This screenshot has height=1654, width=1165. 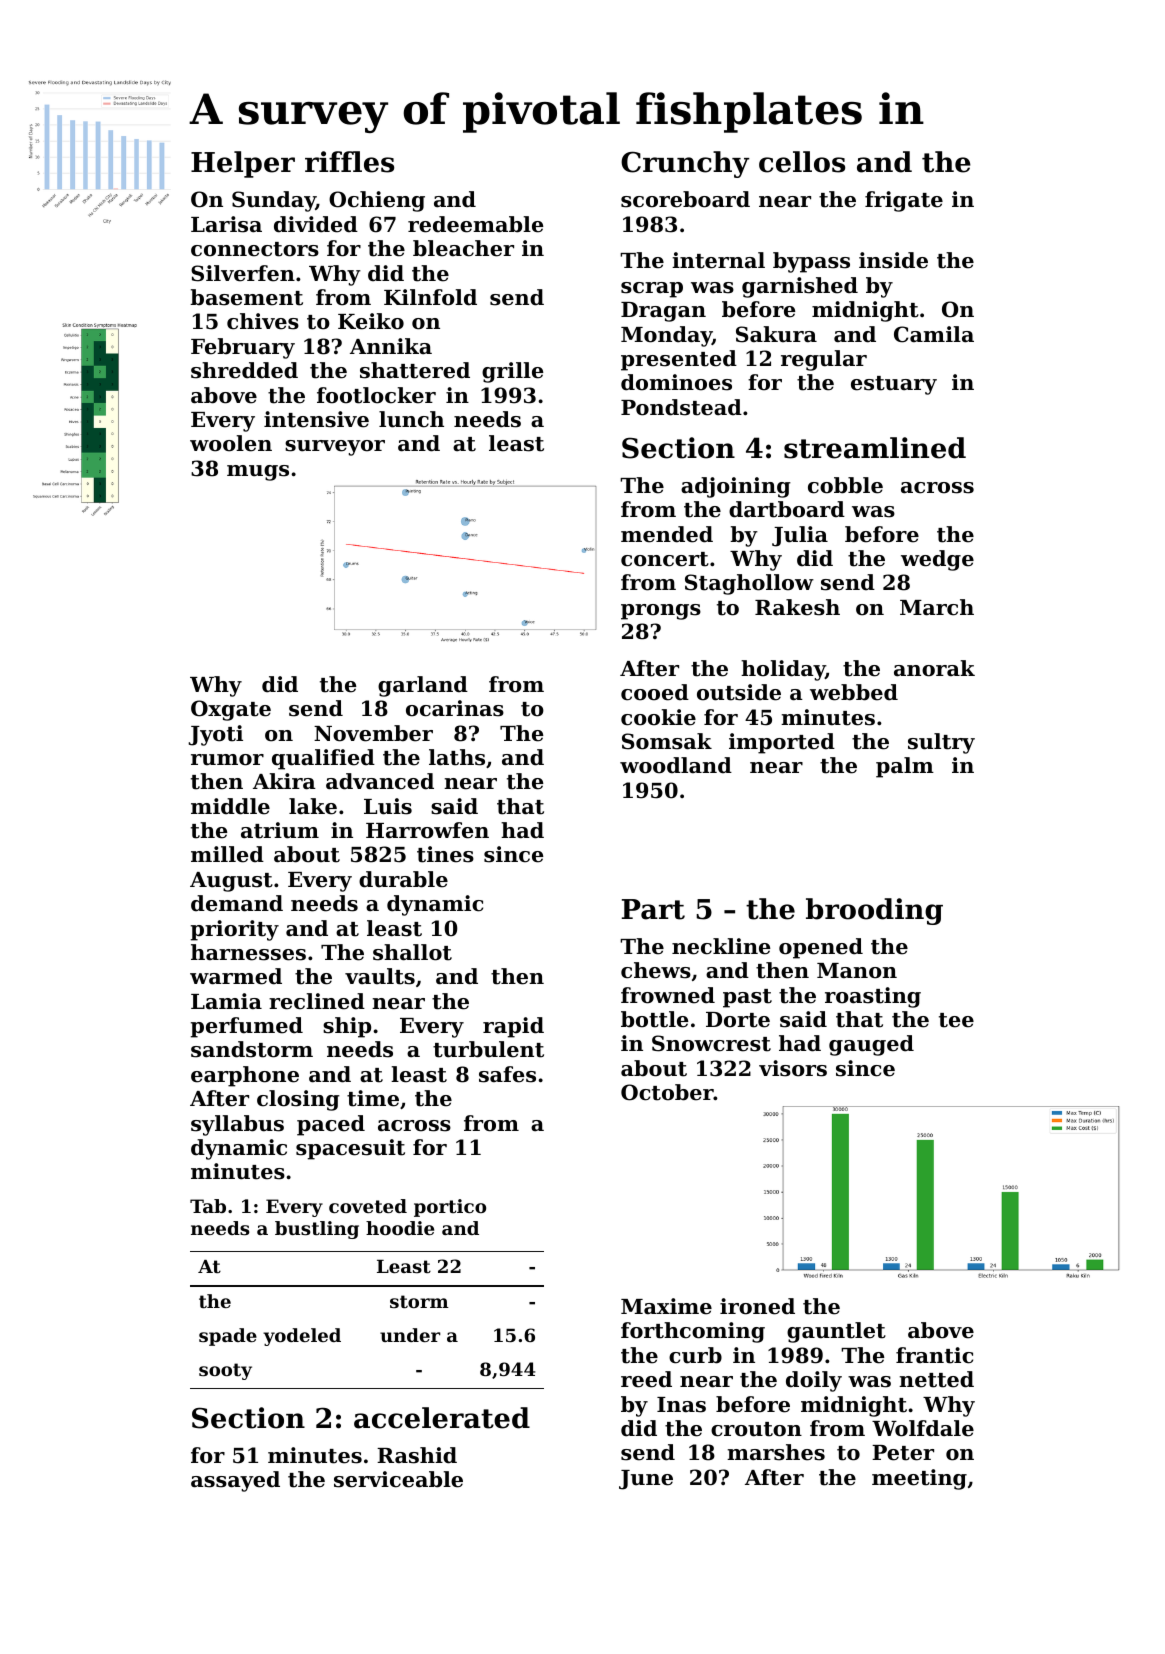 What do you see at coordinates (653, 909) in the screenshot?
I see `Part` at bounding box center [653, 909].
